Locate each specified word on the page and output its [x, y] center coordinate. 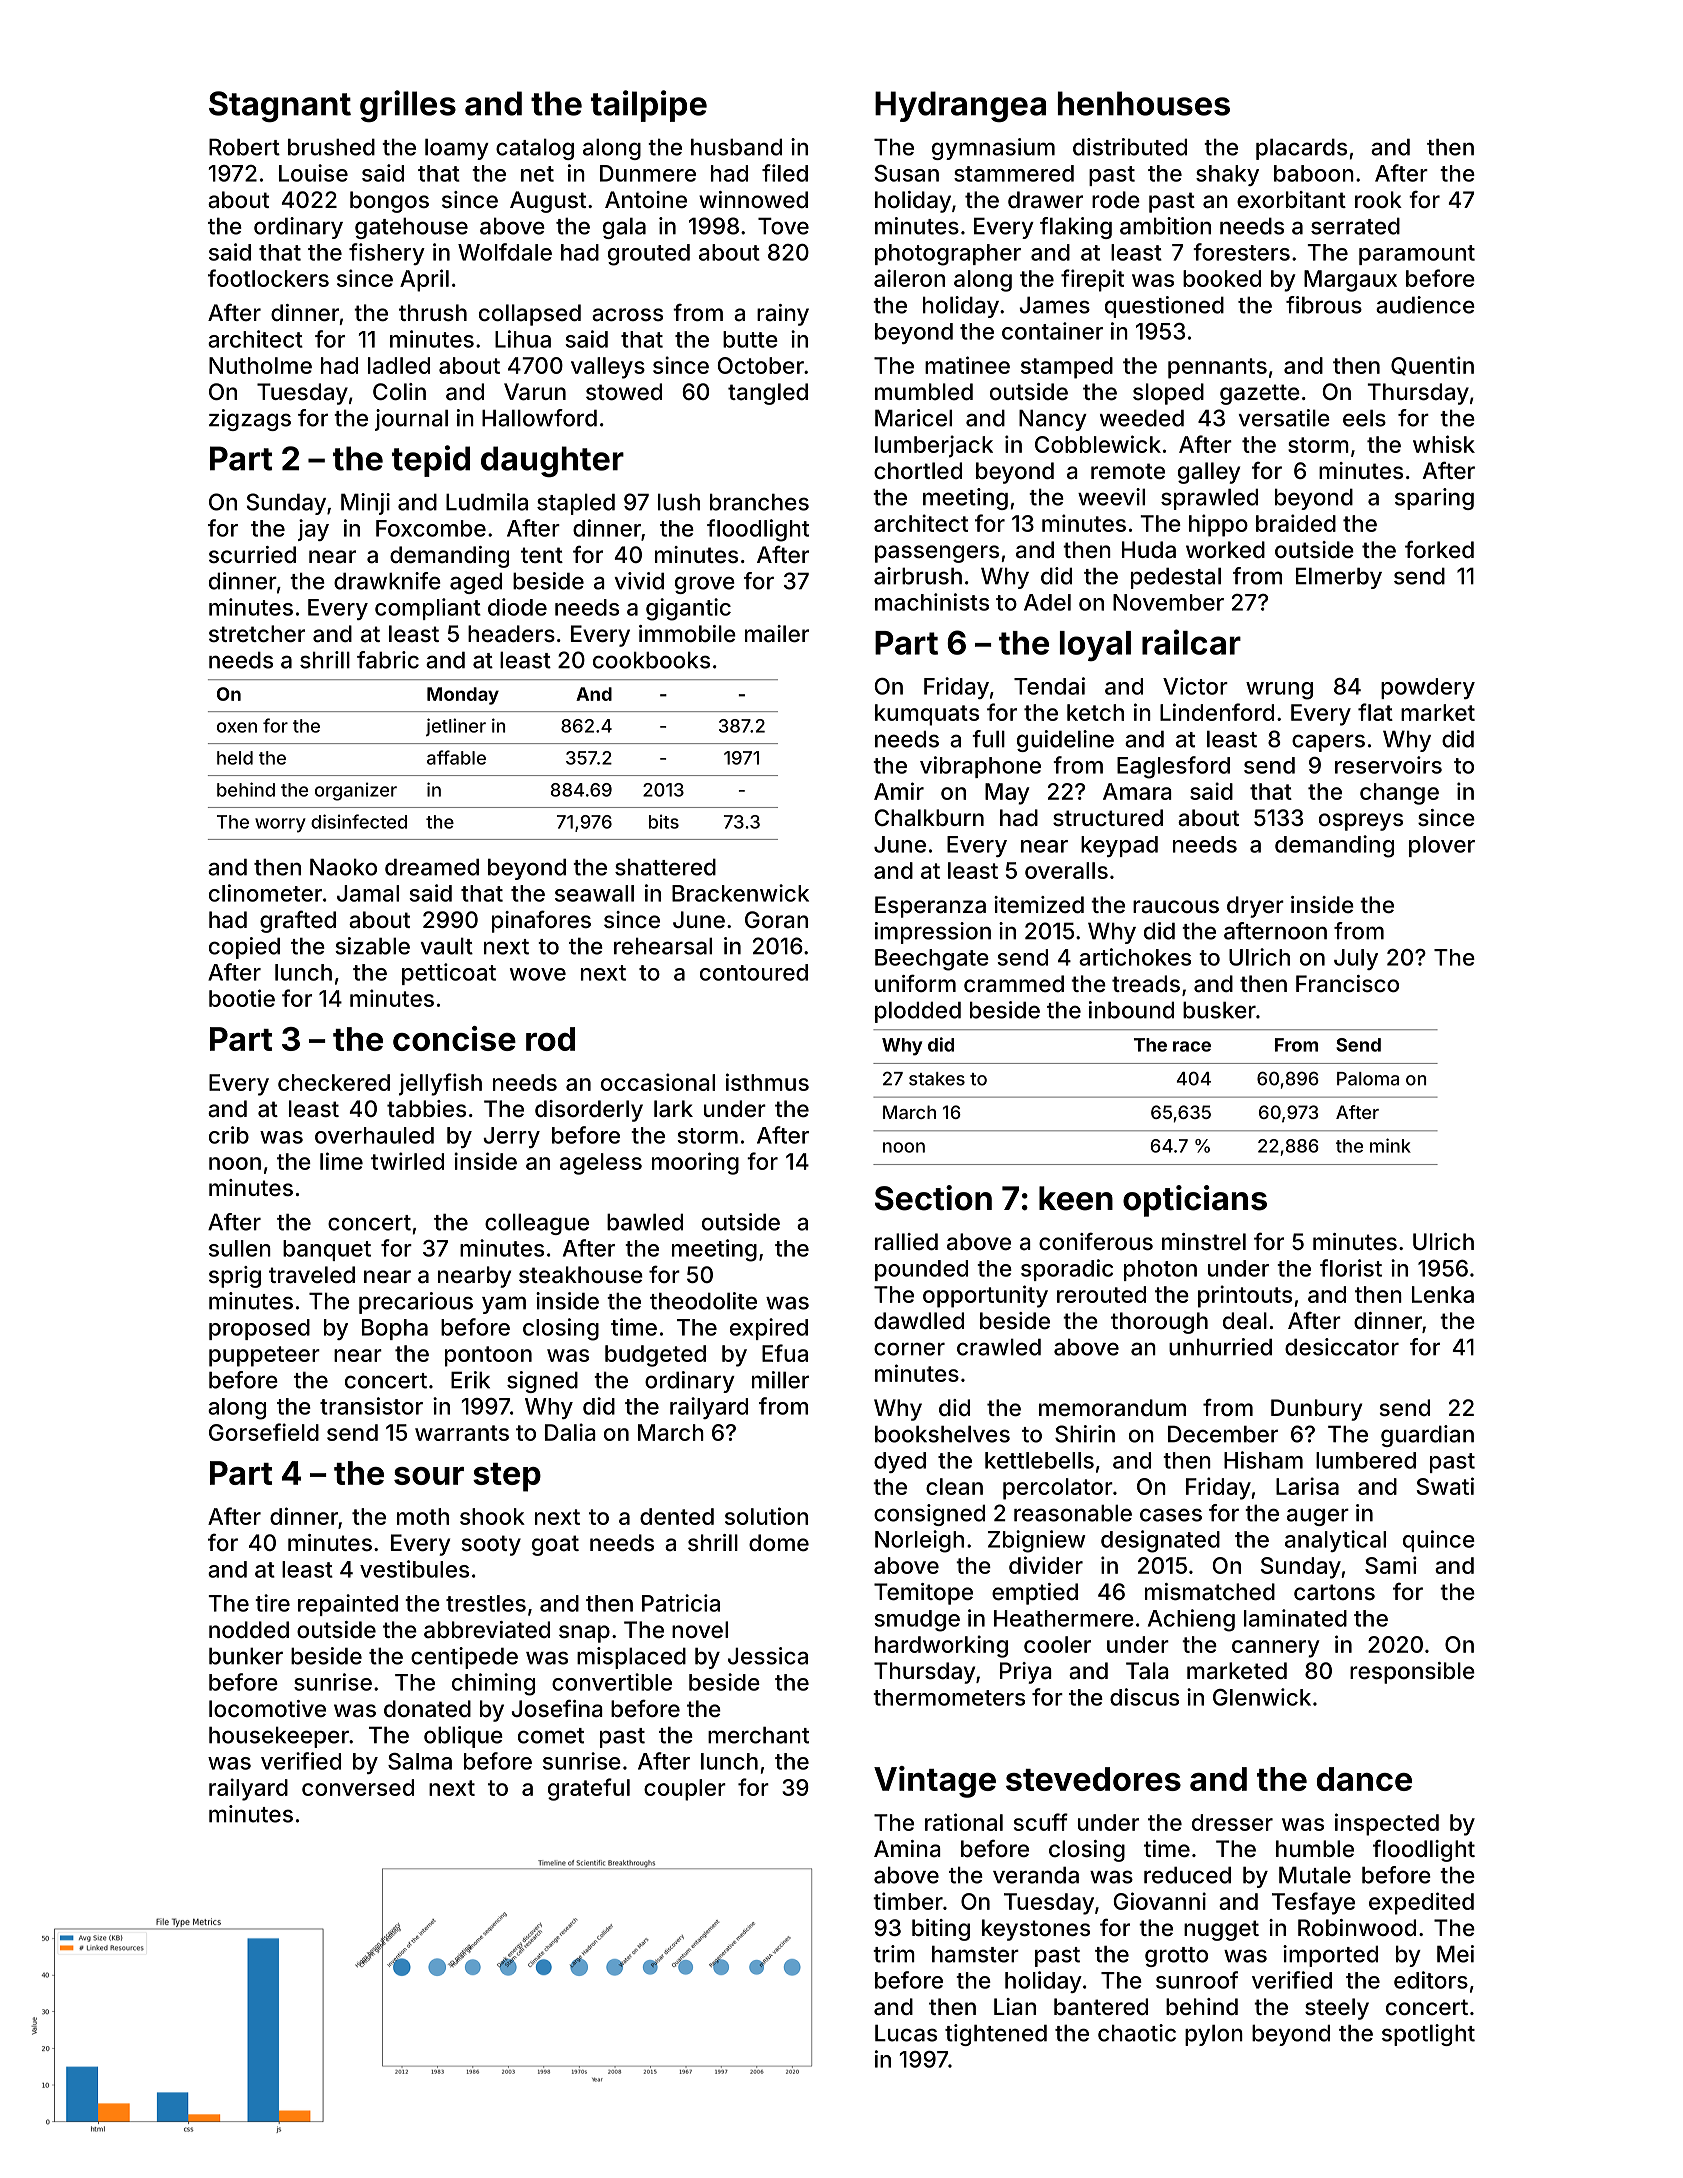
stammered [1014, 173]
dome [779, 1542]
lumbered [1366, 1460]
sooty [491, 1545]
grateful [589, 1789]
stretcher [257, 633]
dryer [1255, 907]
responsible [1412, 1673]
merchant [758, 1735]
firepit [1092, 280]
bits [664, 821]
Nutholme [260, 365]
